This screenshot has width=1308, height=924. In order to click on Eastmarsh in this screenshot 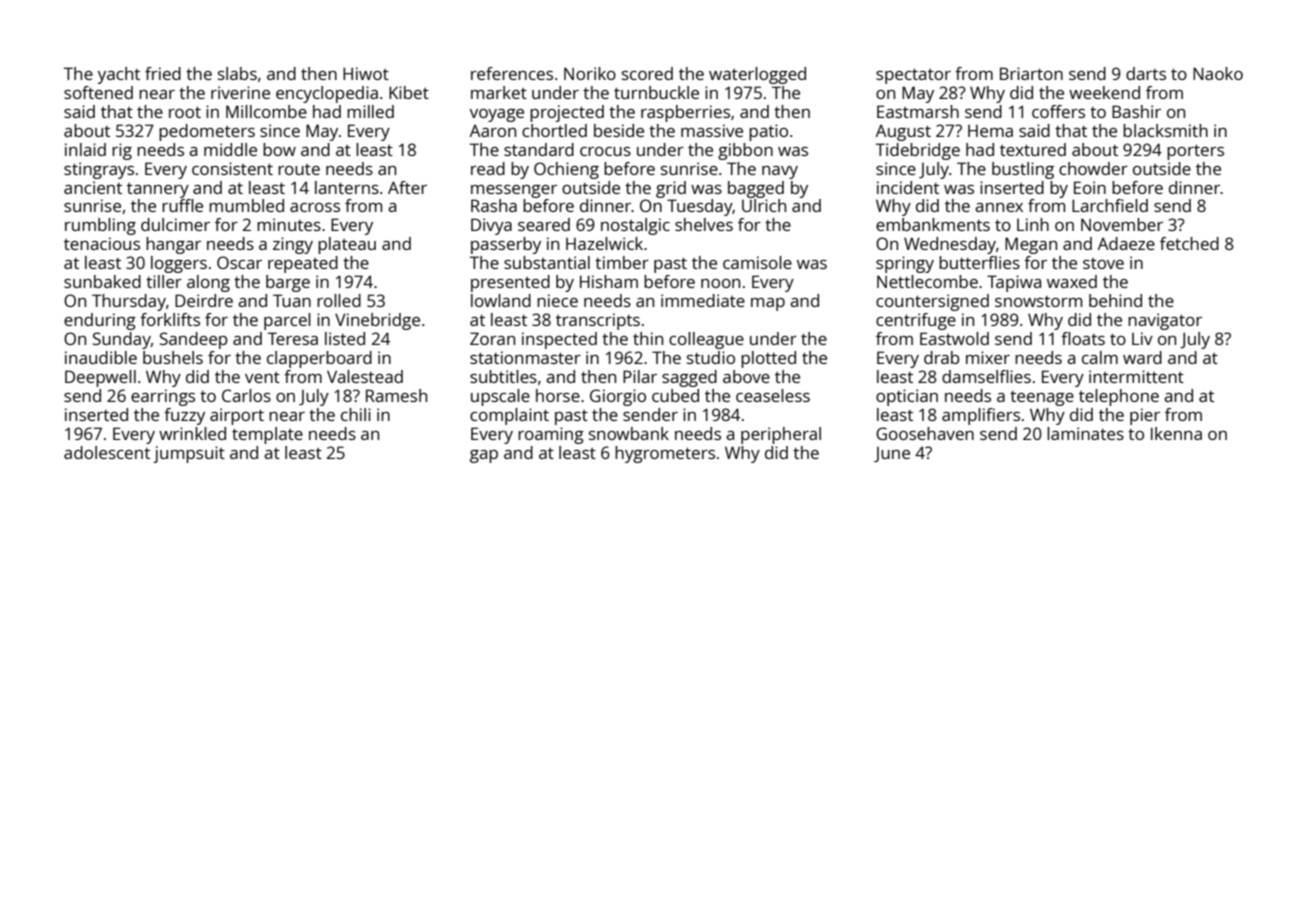, I will do `click(918, 111)`.
